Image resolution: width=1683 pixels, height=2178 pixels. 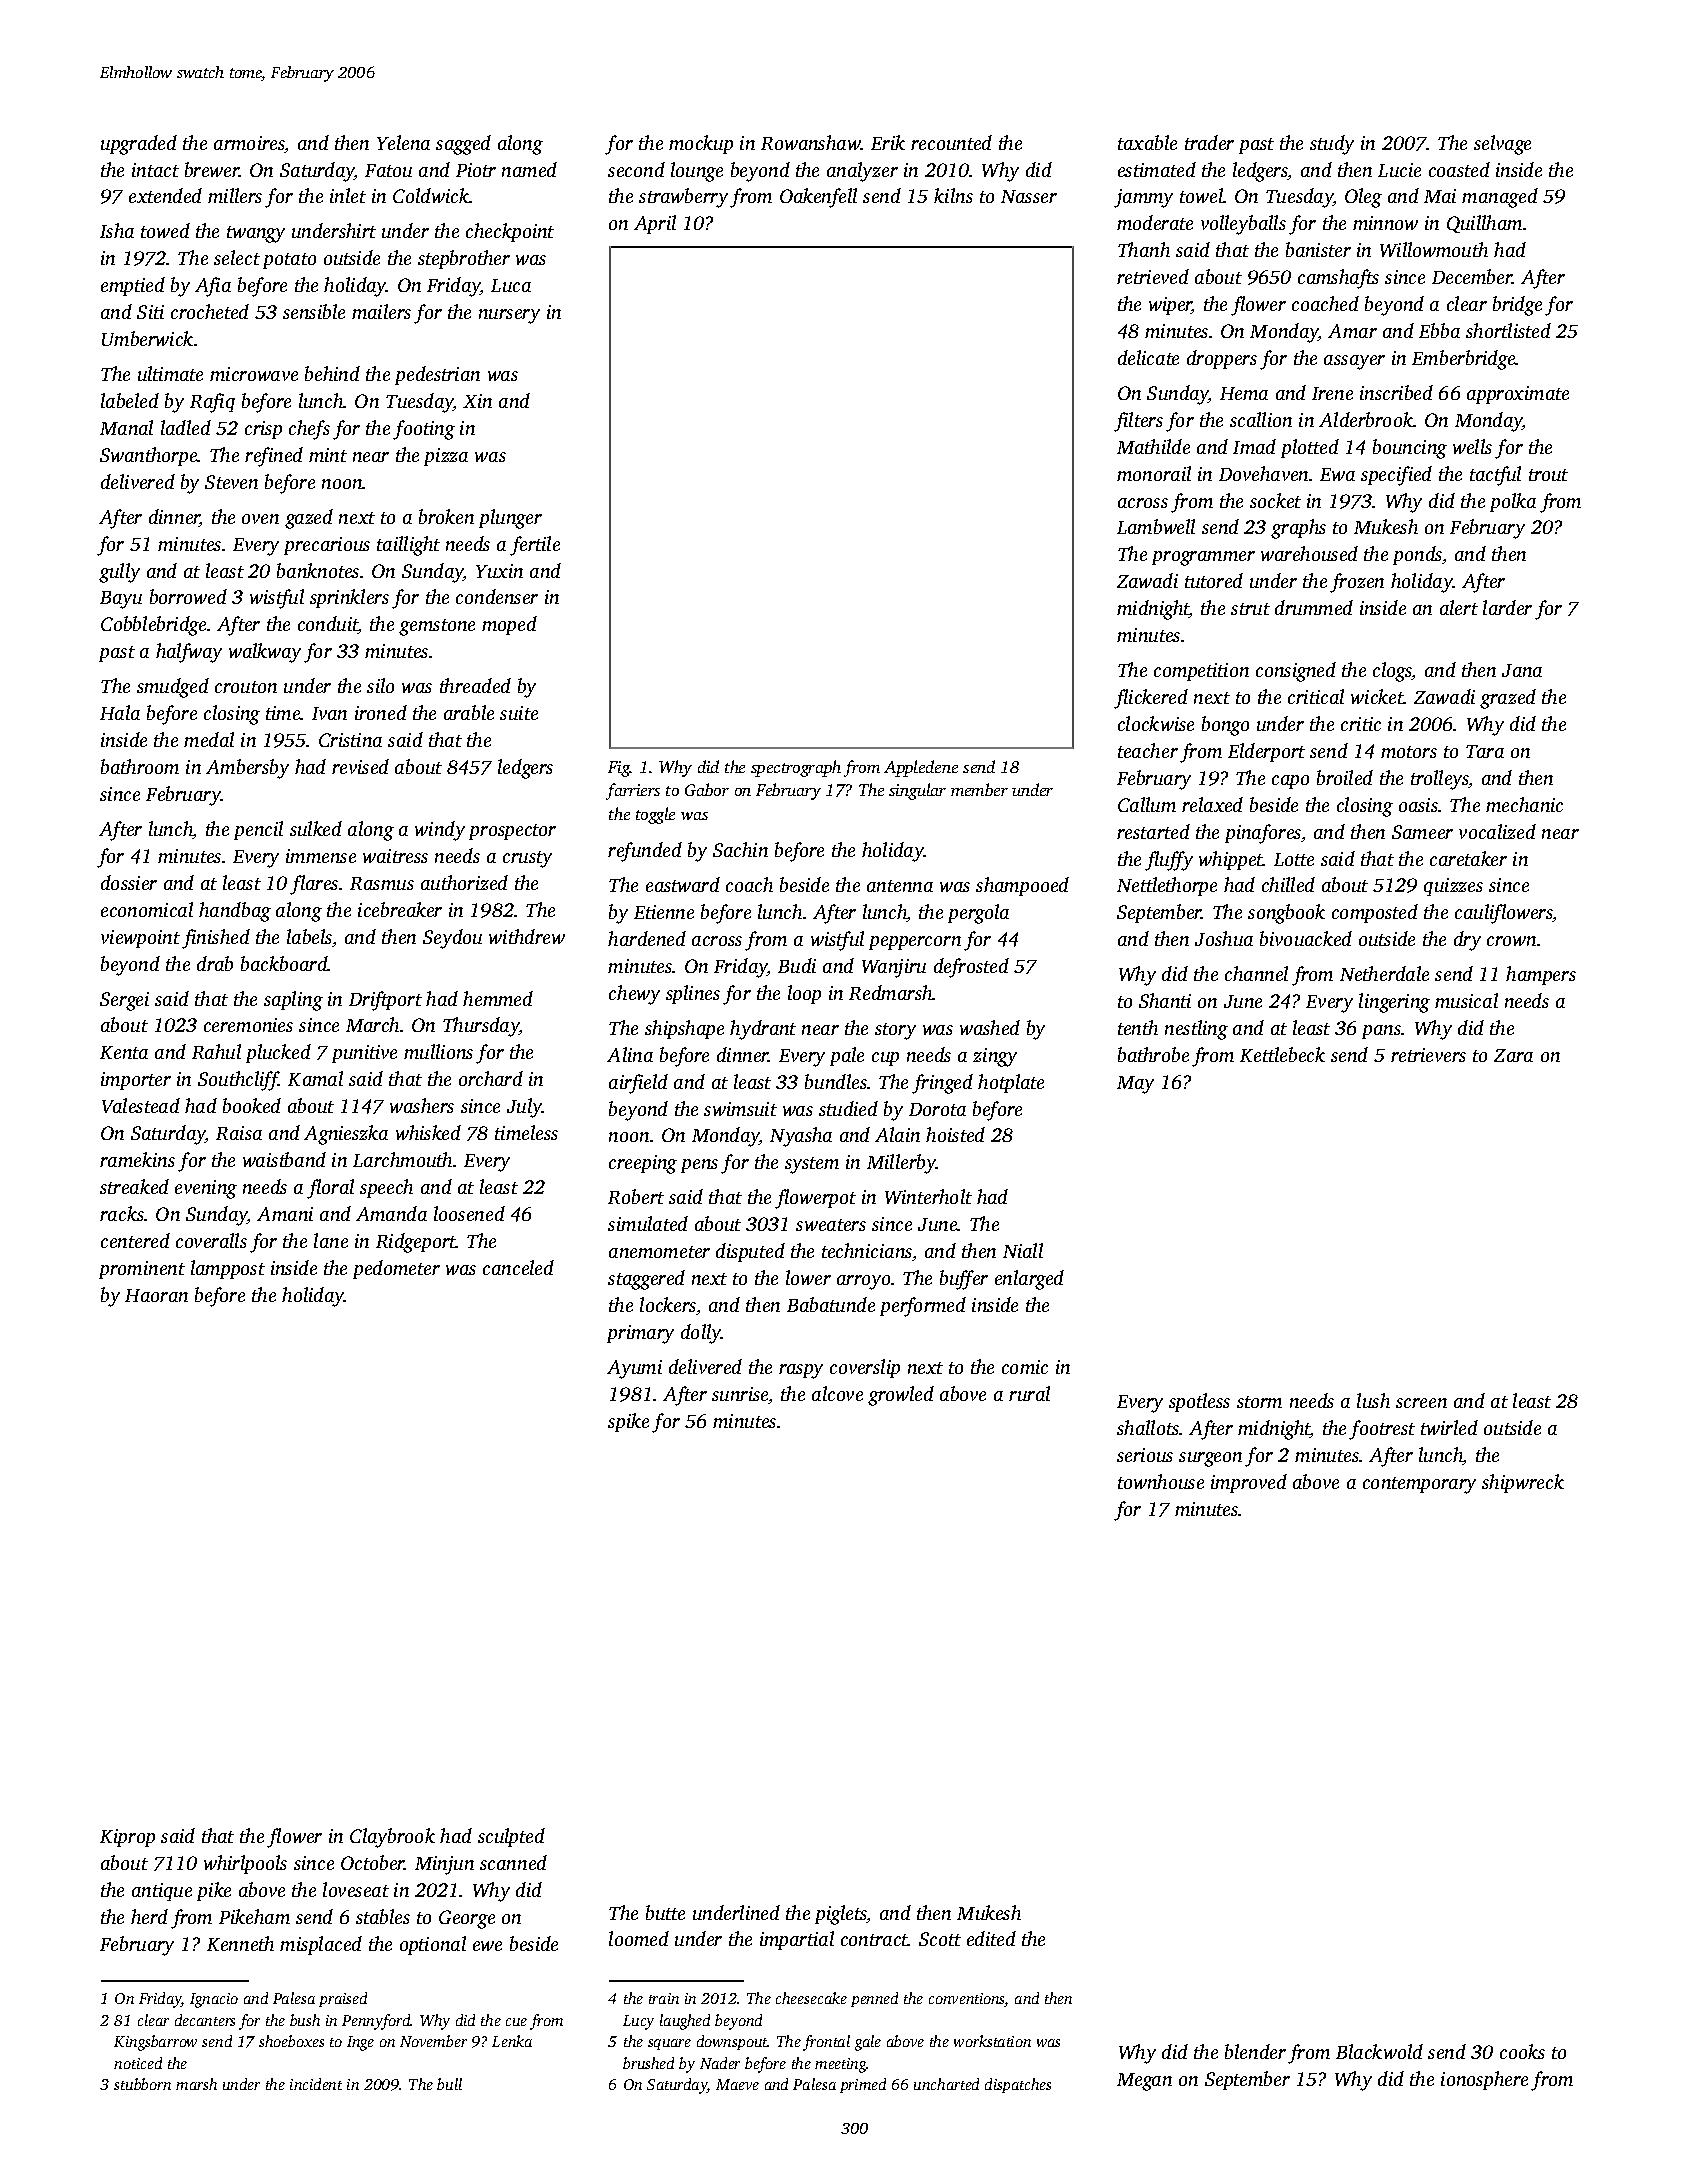 What do you see at coordinates (318, 570) in the screenshot?
I see `banknotes` at bounding box center [318, 570].
